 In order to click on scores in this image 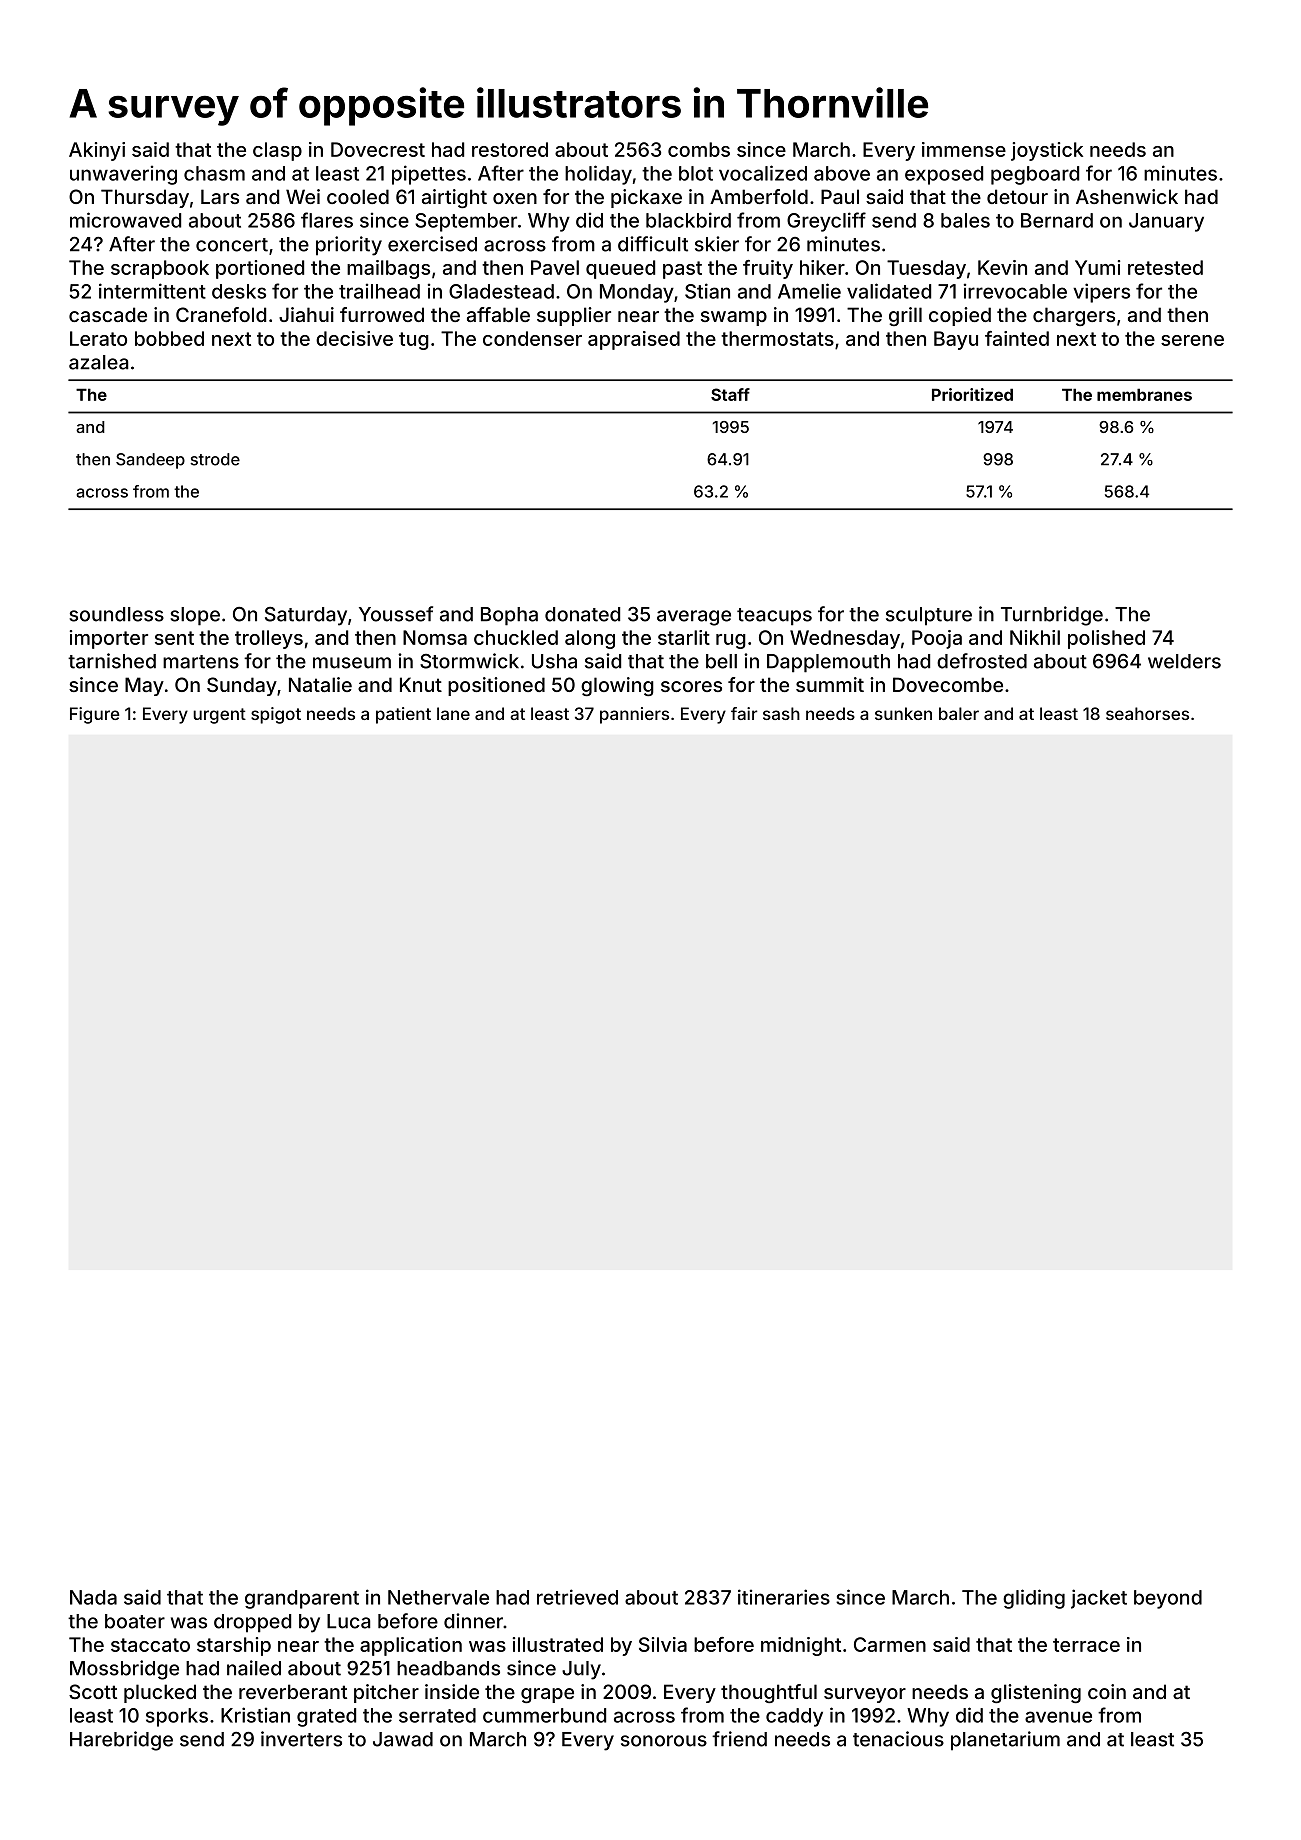, I will do `click(691, 686)`.
